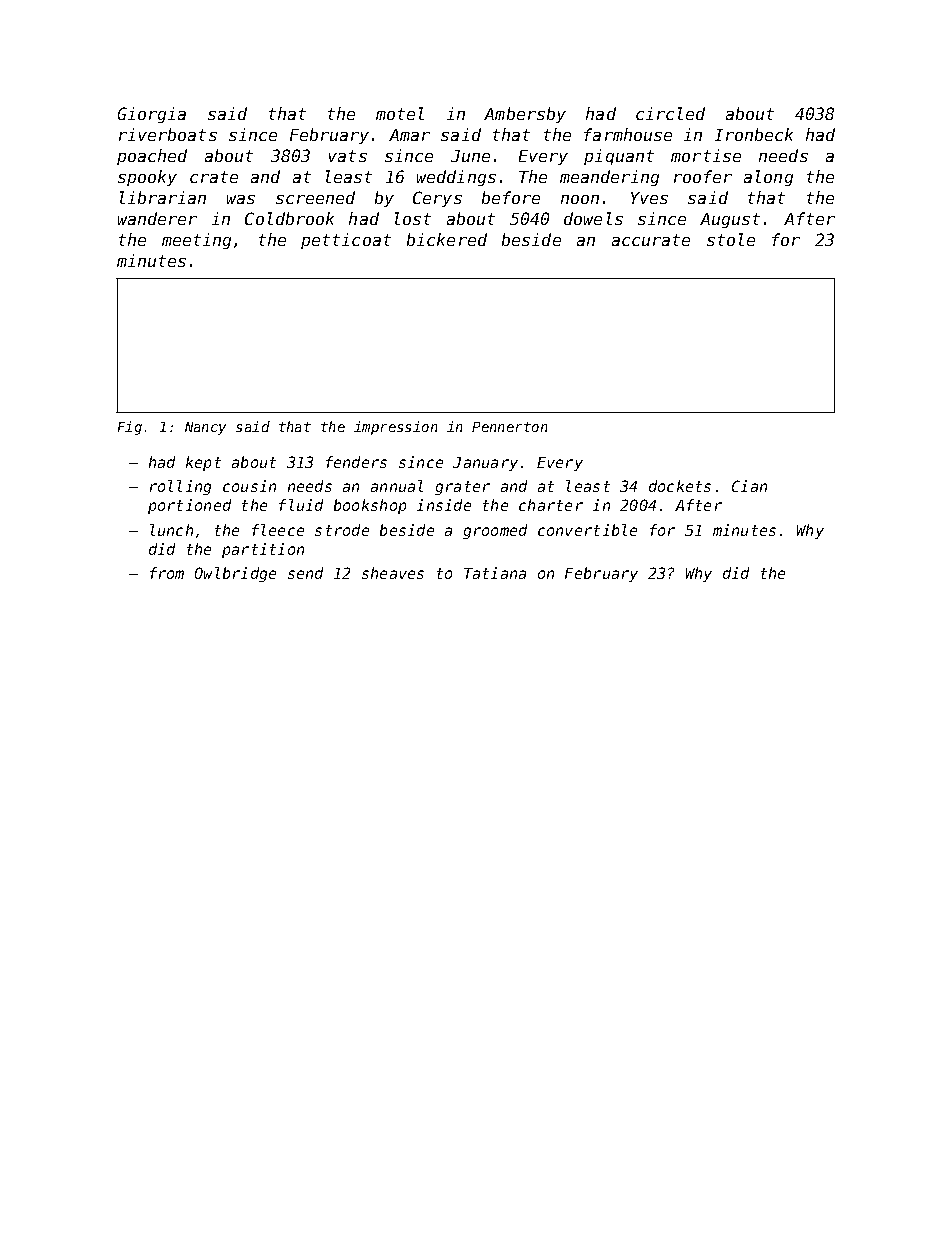  I want to click on poached, so click(152, 157).
